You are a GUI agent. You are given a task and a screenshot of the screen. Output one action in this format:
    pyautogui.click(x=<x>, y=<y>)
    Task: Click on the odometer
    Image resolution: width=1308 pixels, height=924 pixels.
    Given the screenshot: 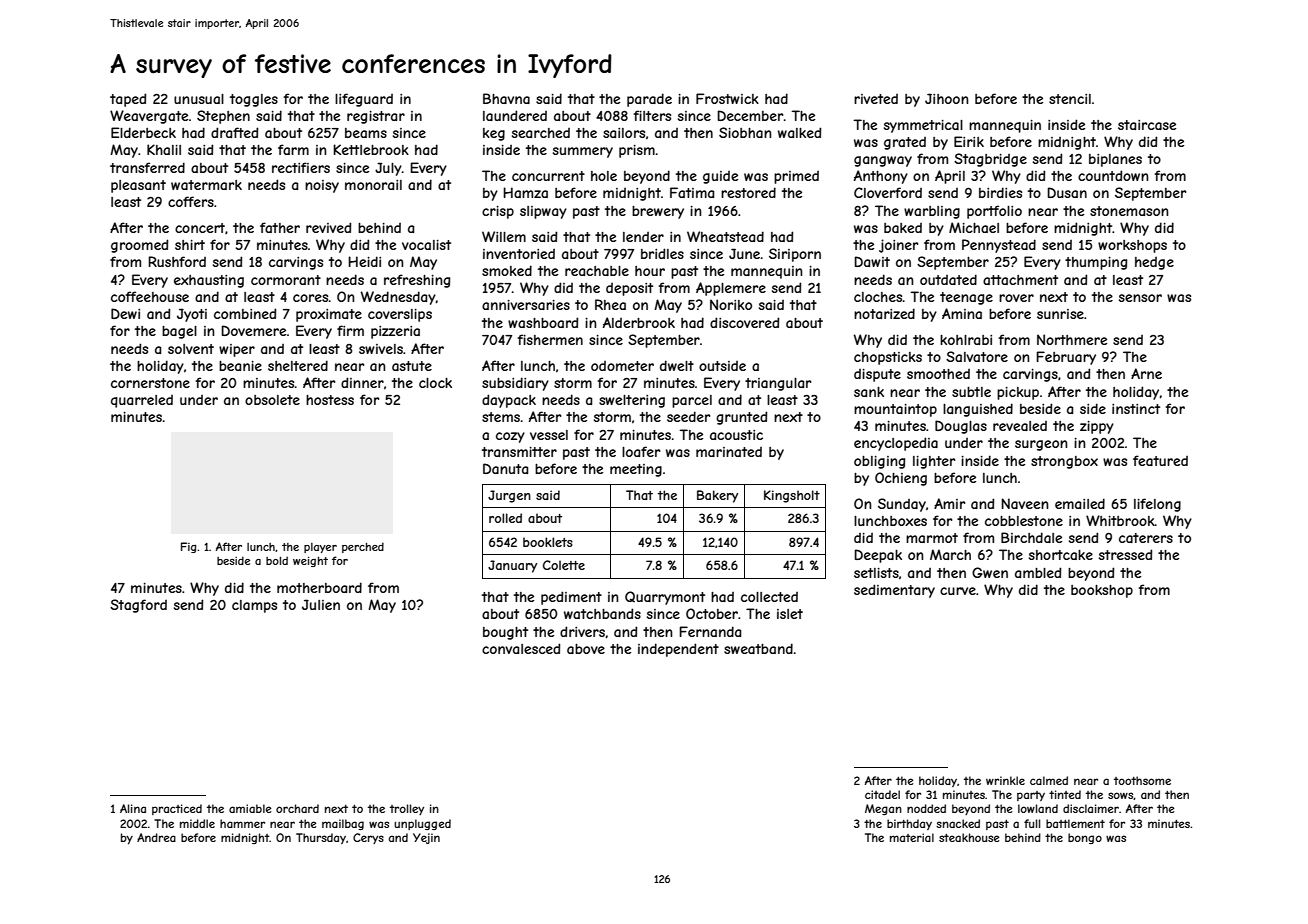 What is the action you would take?
    pyautogui.click(x=622, y=366)
